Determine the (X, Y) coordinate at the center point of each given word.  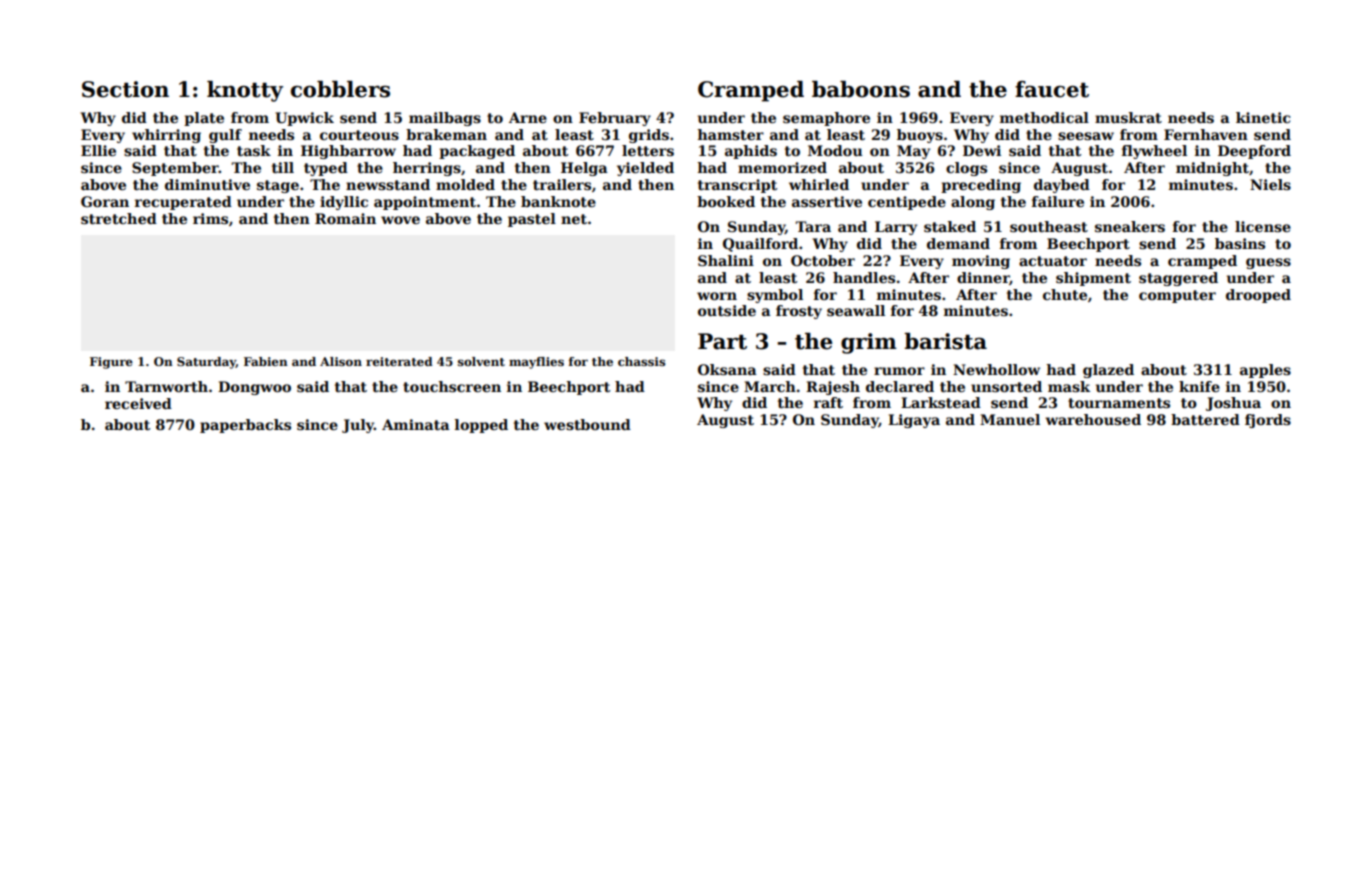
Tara (813, 226)
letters (648, 150)
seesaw (1086, 136)
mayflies (536, 363)
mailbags (445, 119)
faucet (1052, 89)
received (138, 403)
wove (400, 220)
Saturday (206, 363)
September (175, 169)
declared (900, 386)
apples (1265, 371)
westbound (587, 424)
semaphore (826, 119)
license (1263, 226)
